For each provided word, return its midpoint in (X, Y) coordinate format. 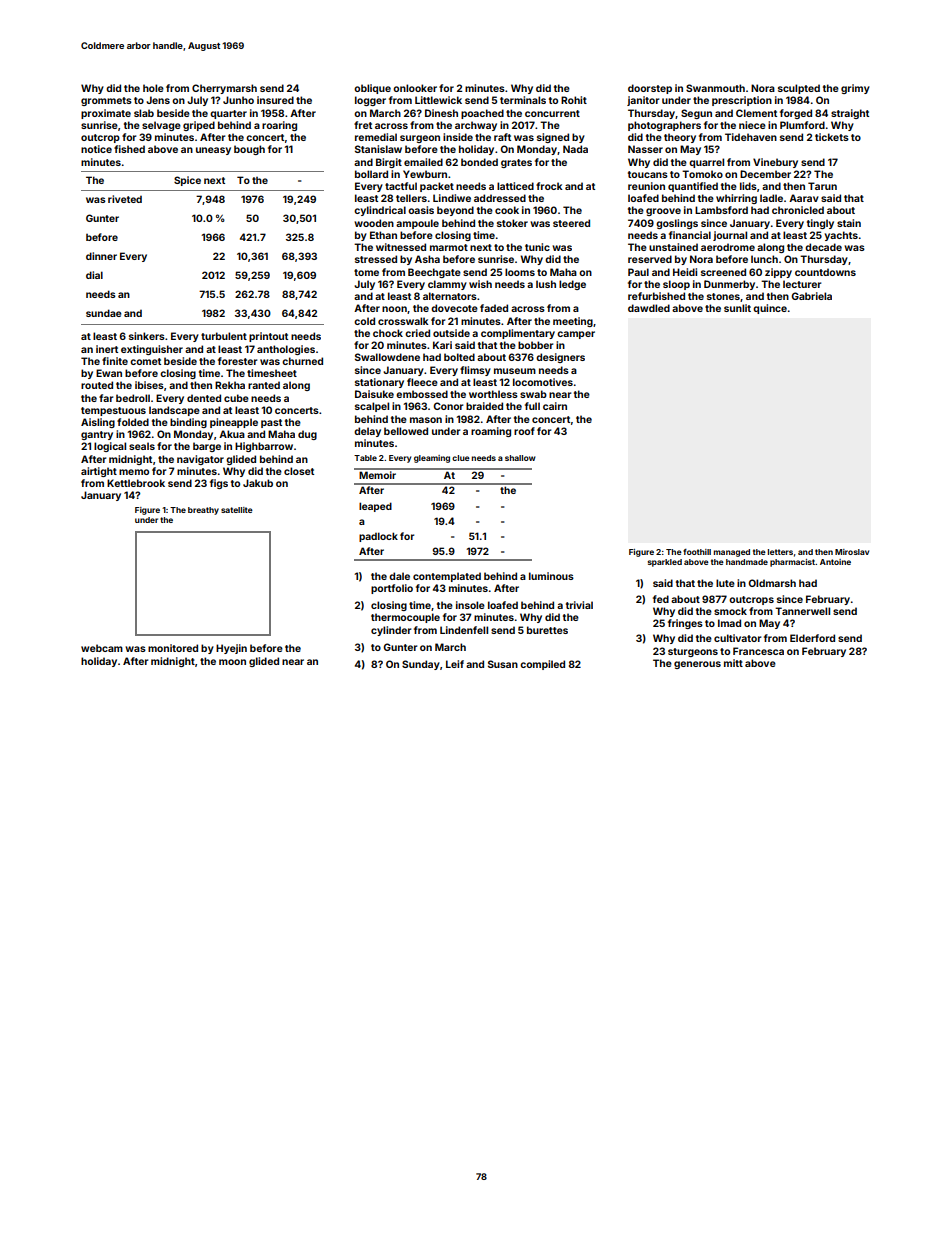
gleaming (432, 459)
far (106, 398)
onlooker (415, 88)
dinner (101, 256)
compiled (542, 665)
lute (725, 583)
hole (153, 88)
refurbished (656, 296)
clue (461, 458)
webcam (102, 648)
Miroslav (852, 552)
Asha (427, 259)
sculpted (799, 89)
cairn (555, 406)
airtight (99, 472)
